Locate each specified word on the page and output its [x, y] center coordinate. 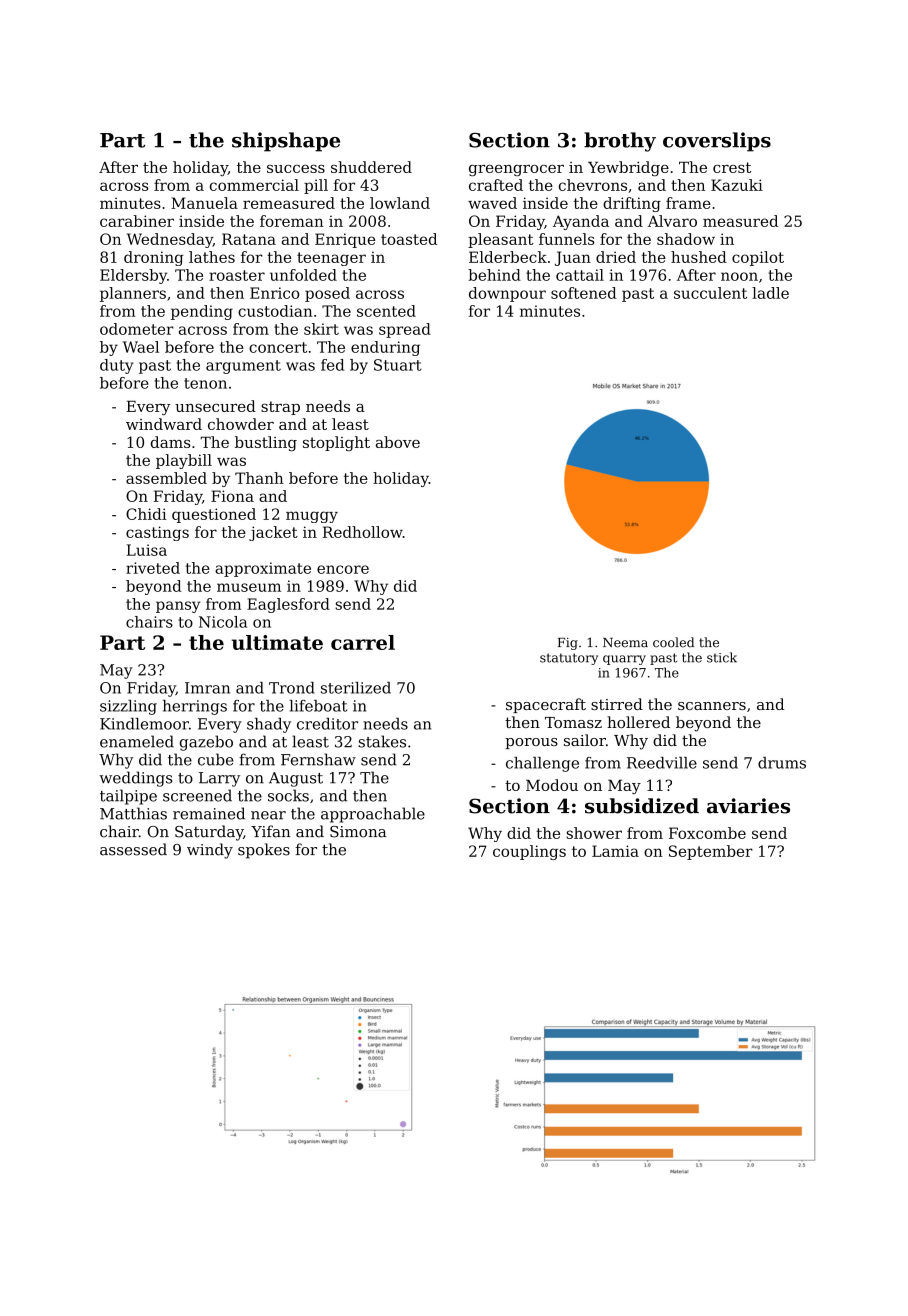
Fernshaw [318, 759]
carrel [363, 642]
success [296, 169]
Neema [625, 643]
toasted [409, 239]
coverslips [717, 142]
